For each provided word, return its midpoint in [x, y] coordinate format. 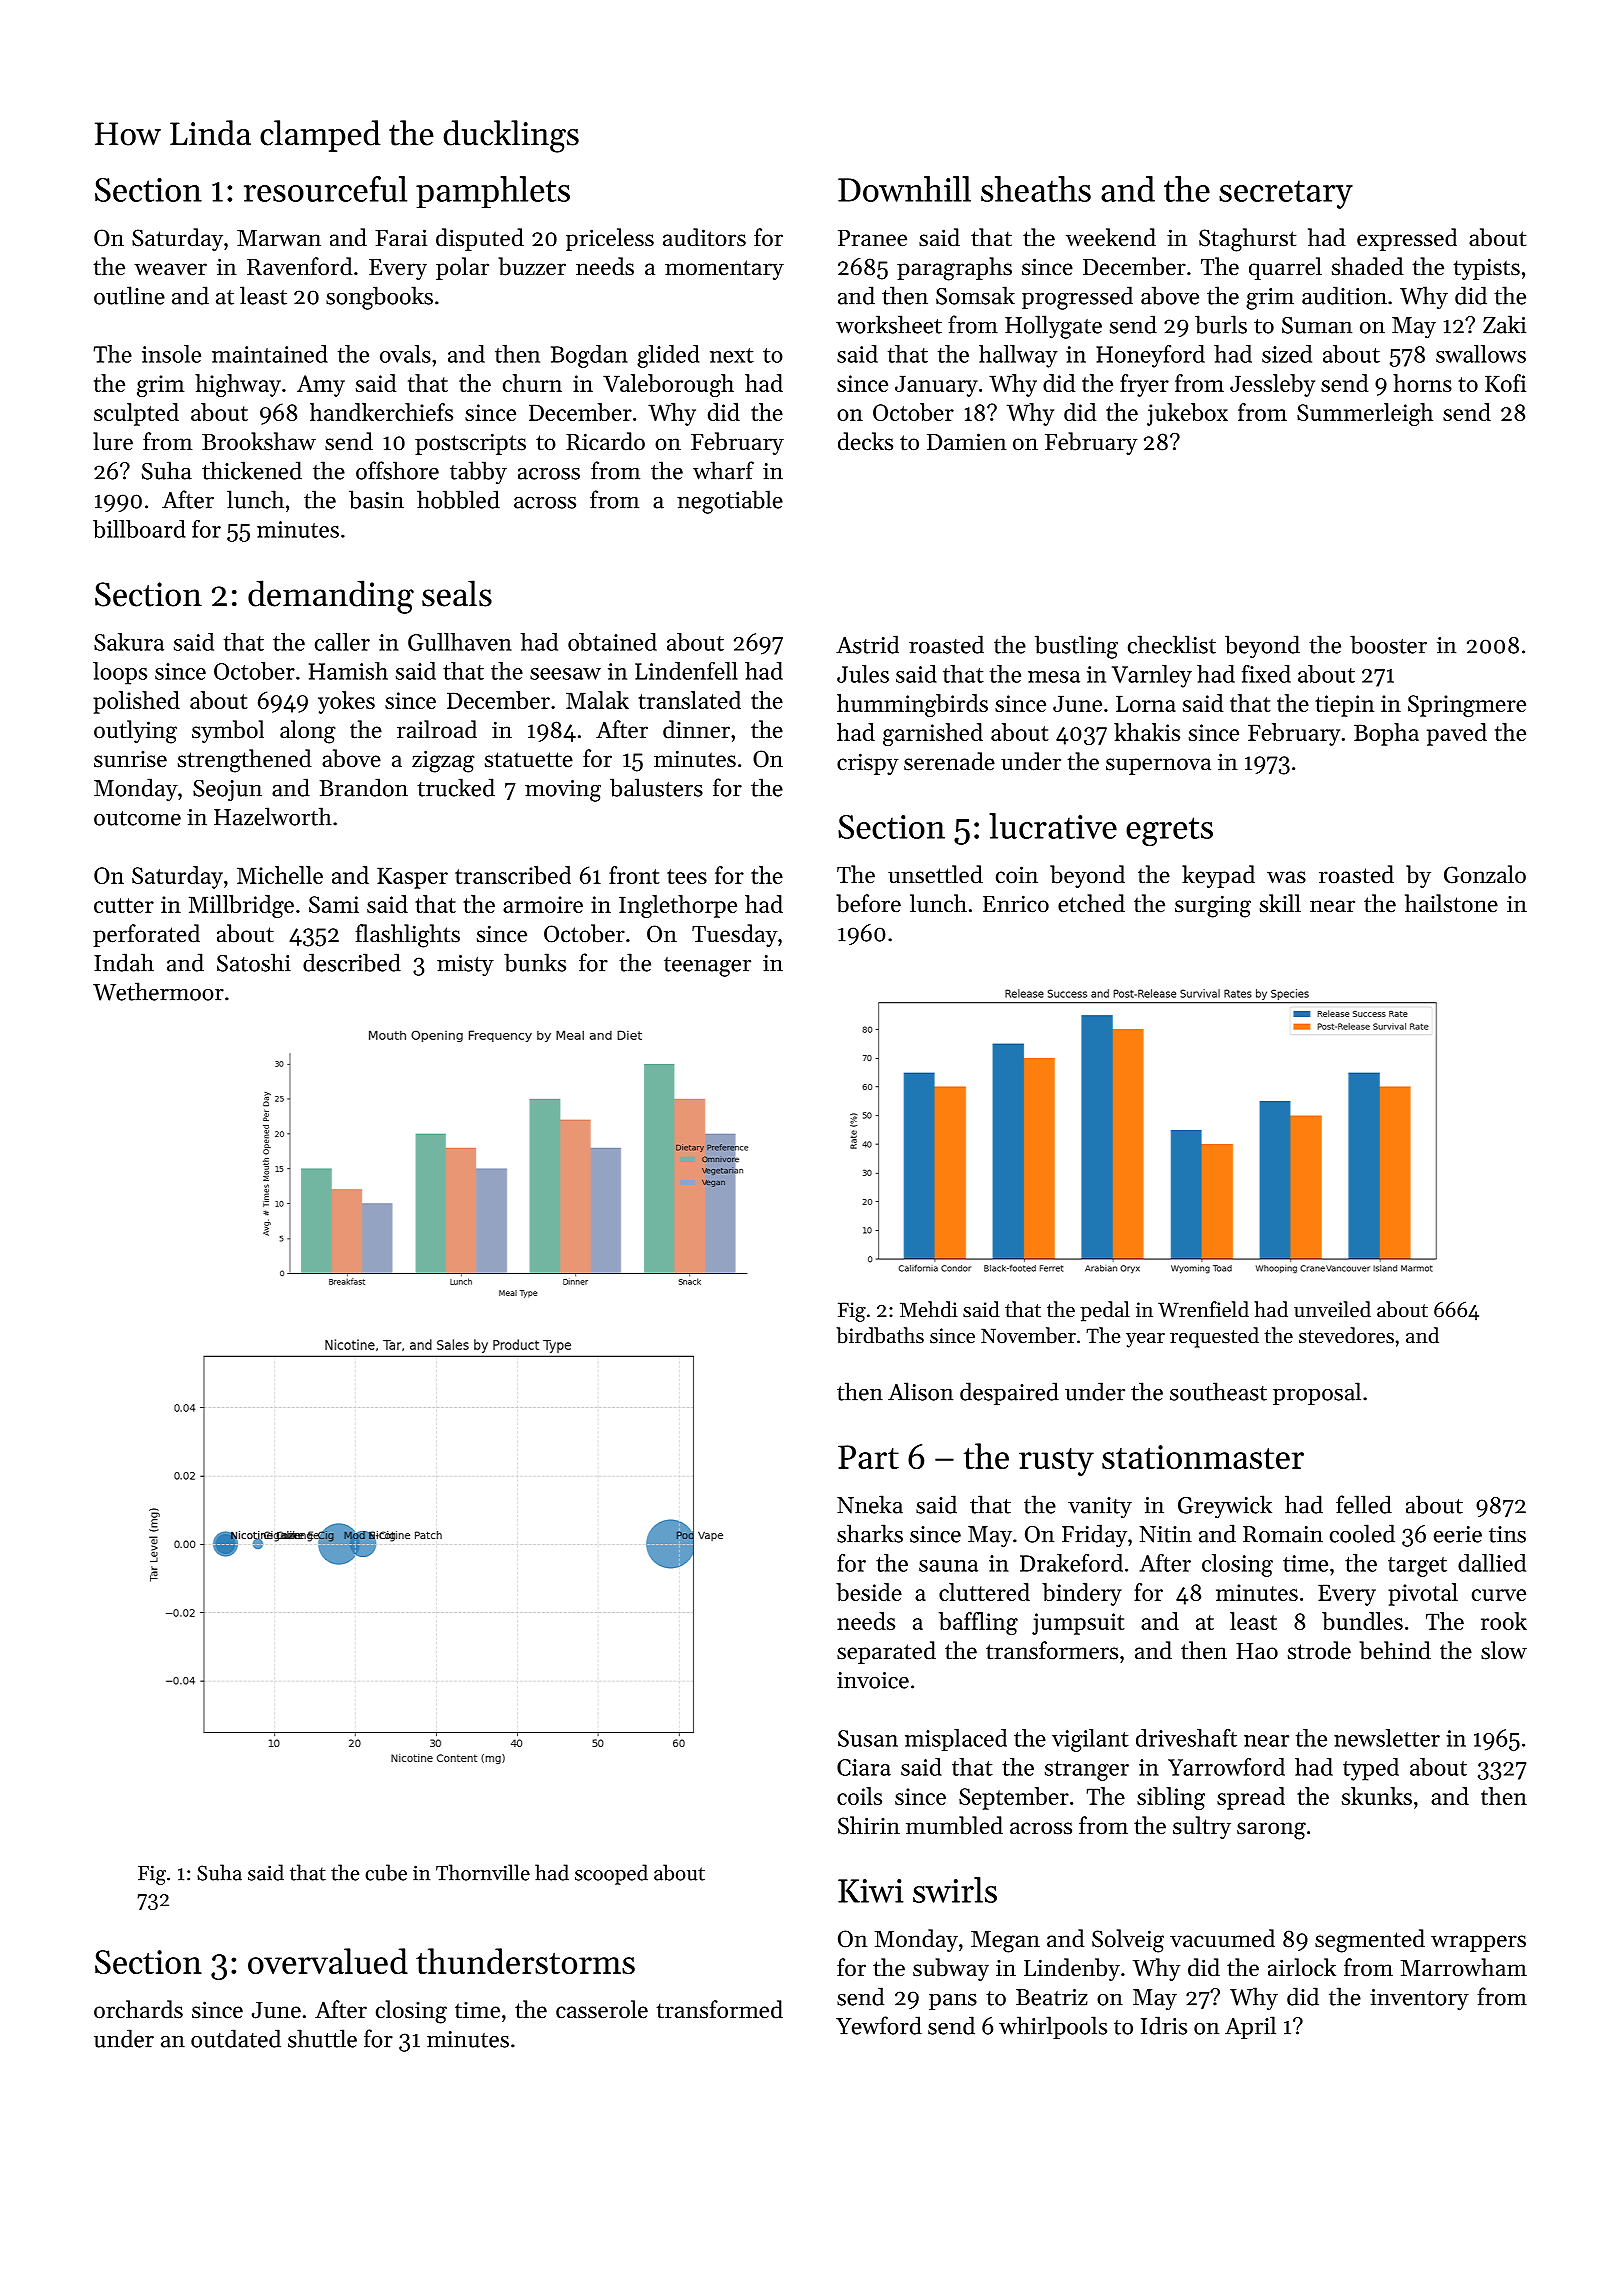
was [1286, 877]
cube [386, 1872]
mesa [1054, 677]
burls [1221, 324]
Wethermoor [158, 991]
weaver [170, 269]
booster [1388, 644]
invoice [873, 1680]
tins [1507, 1534]
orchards [138, 2009]
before [869, 903]
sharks [870, 1533]
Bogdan [589, 356]
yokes [346, 702]
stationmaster [1203, 1457]
